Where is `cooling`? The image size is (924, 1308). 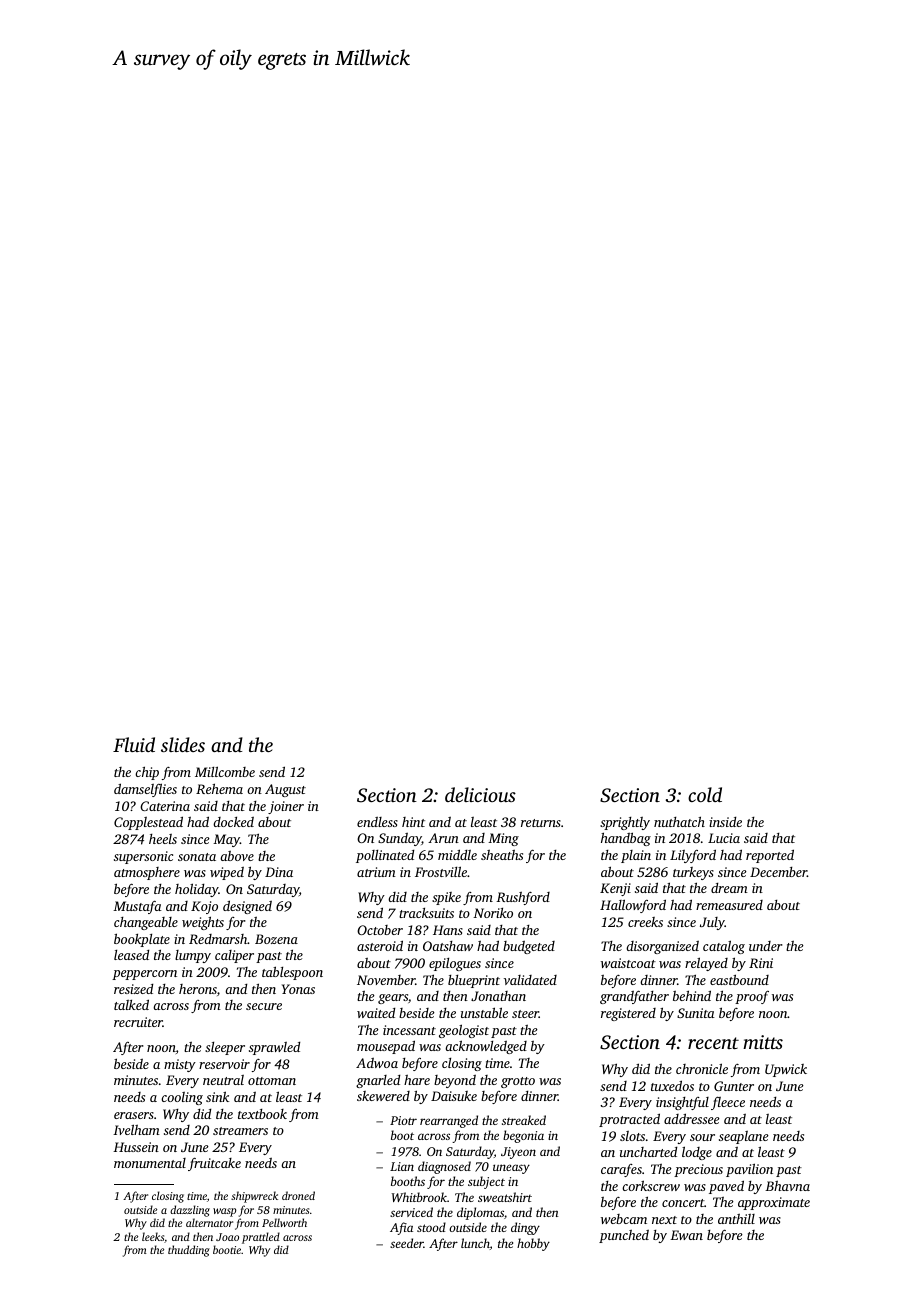 cooling is located at coordinates (182, 1098).
